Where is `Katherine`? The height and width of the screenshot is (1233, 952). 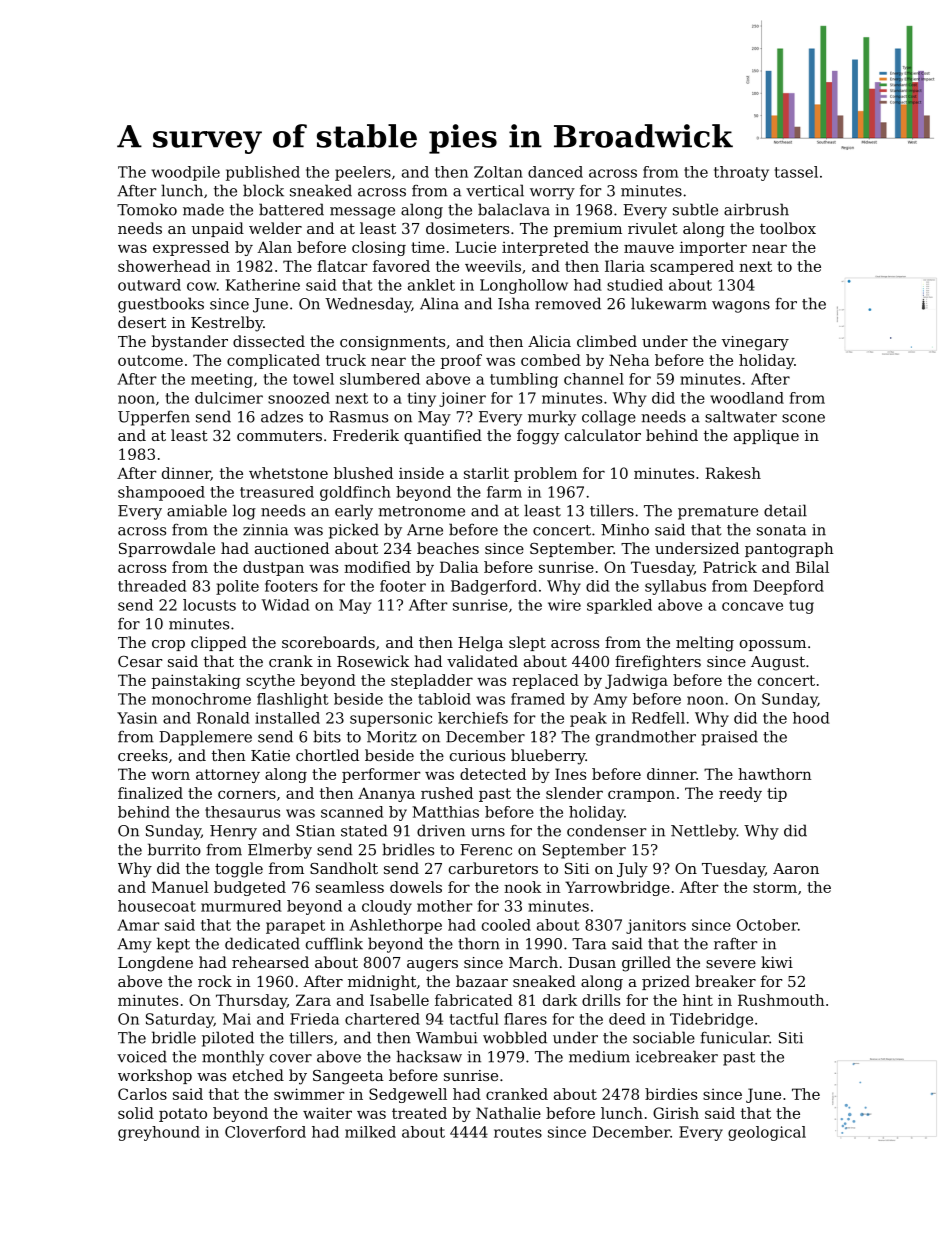
Katherine is located at coordinates (263, 285).
